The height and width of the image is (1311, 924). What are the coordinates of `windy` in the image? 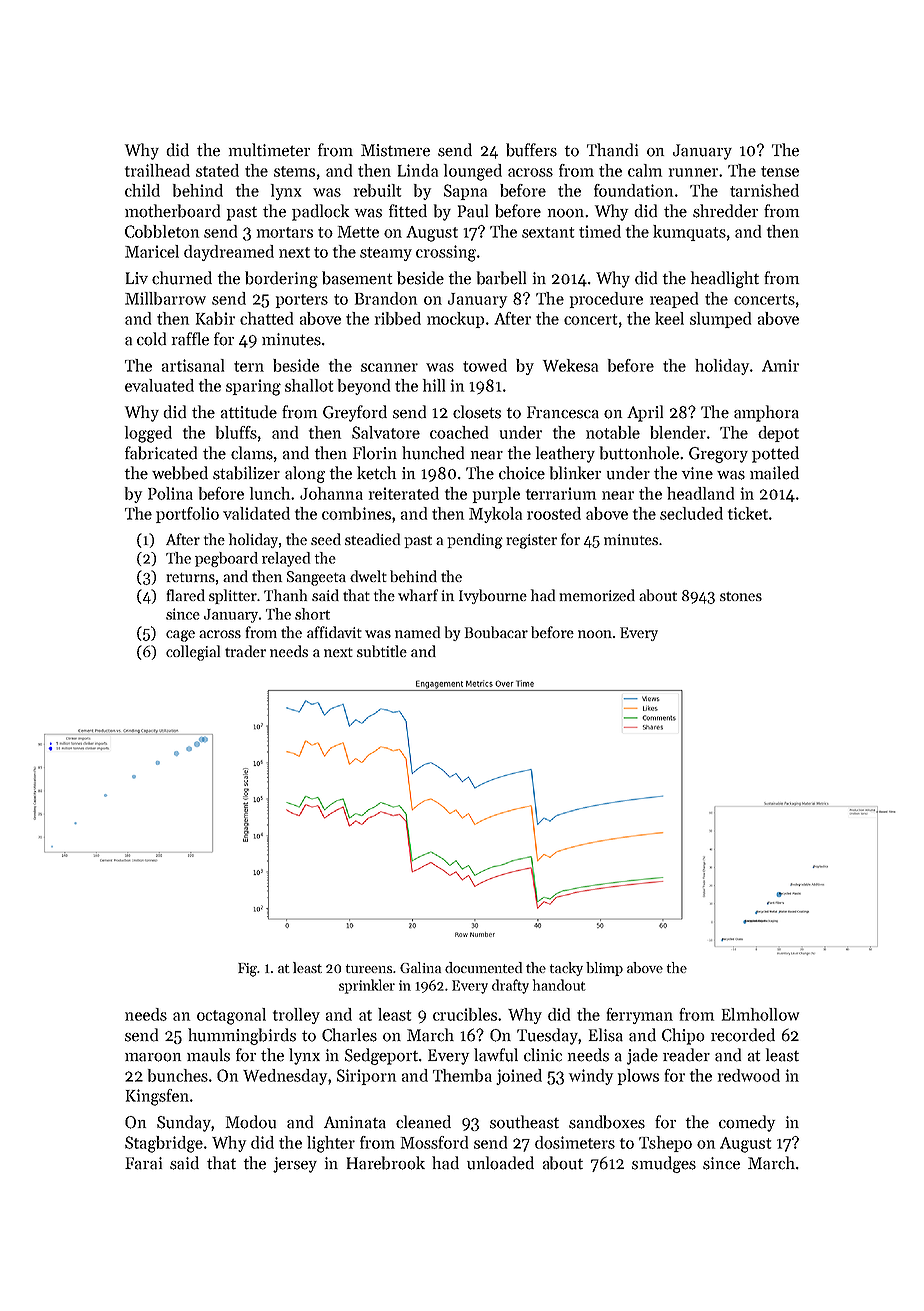 It's located at (591, 1077).
